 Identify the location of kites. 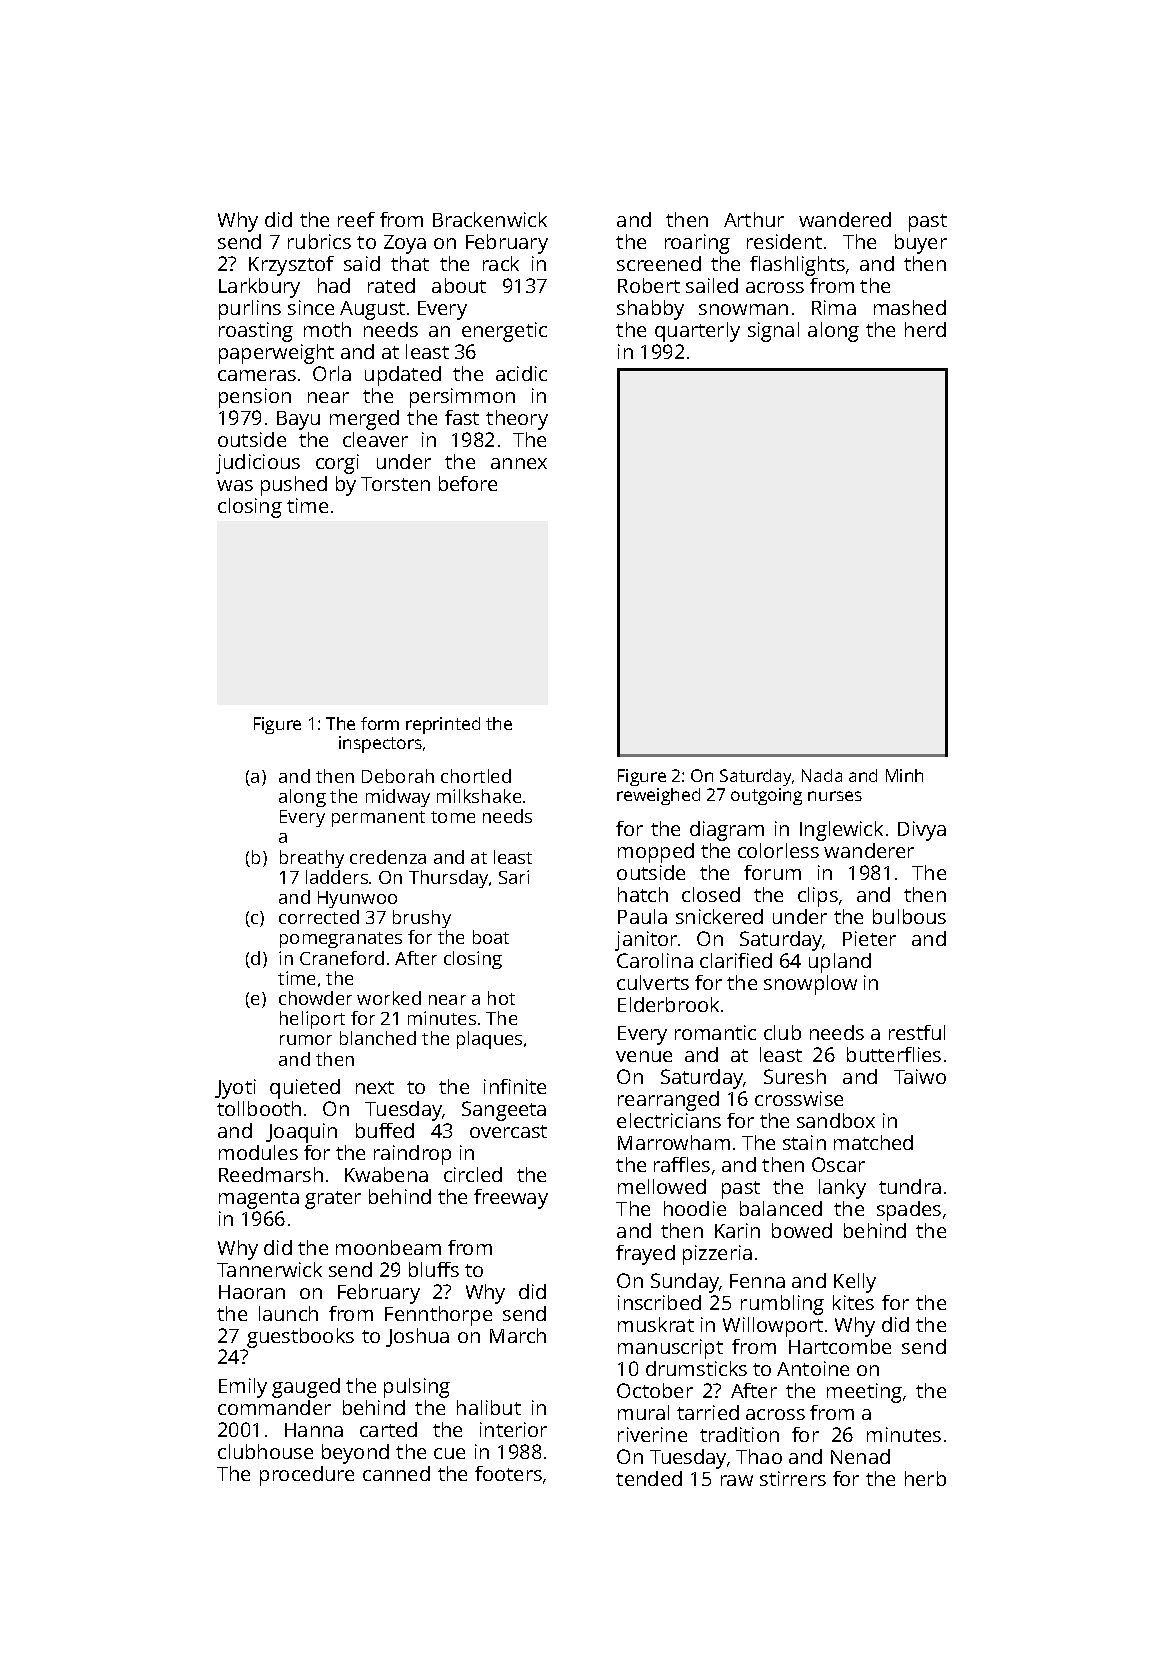
(853, 1302).
